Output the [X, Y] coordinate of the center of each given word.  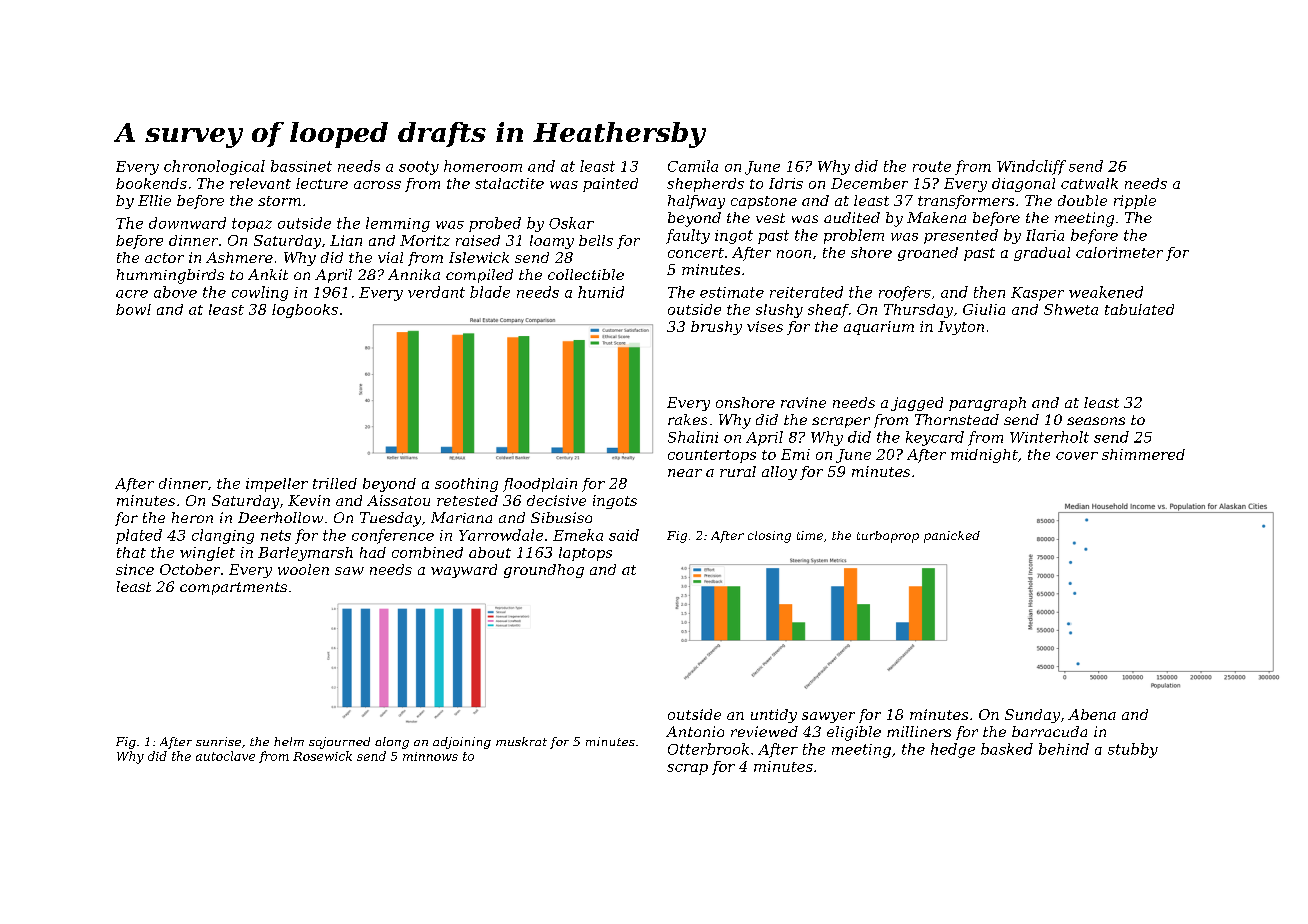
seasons [1096, 421]
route [932, 166]
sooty [419, 168]
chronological [214, 167]
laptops [585, 554]
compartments [233, 588]
